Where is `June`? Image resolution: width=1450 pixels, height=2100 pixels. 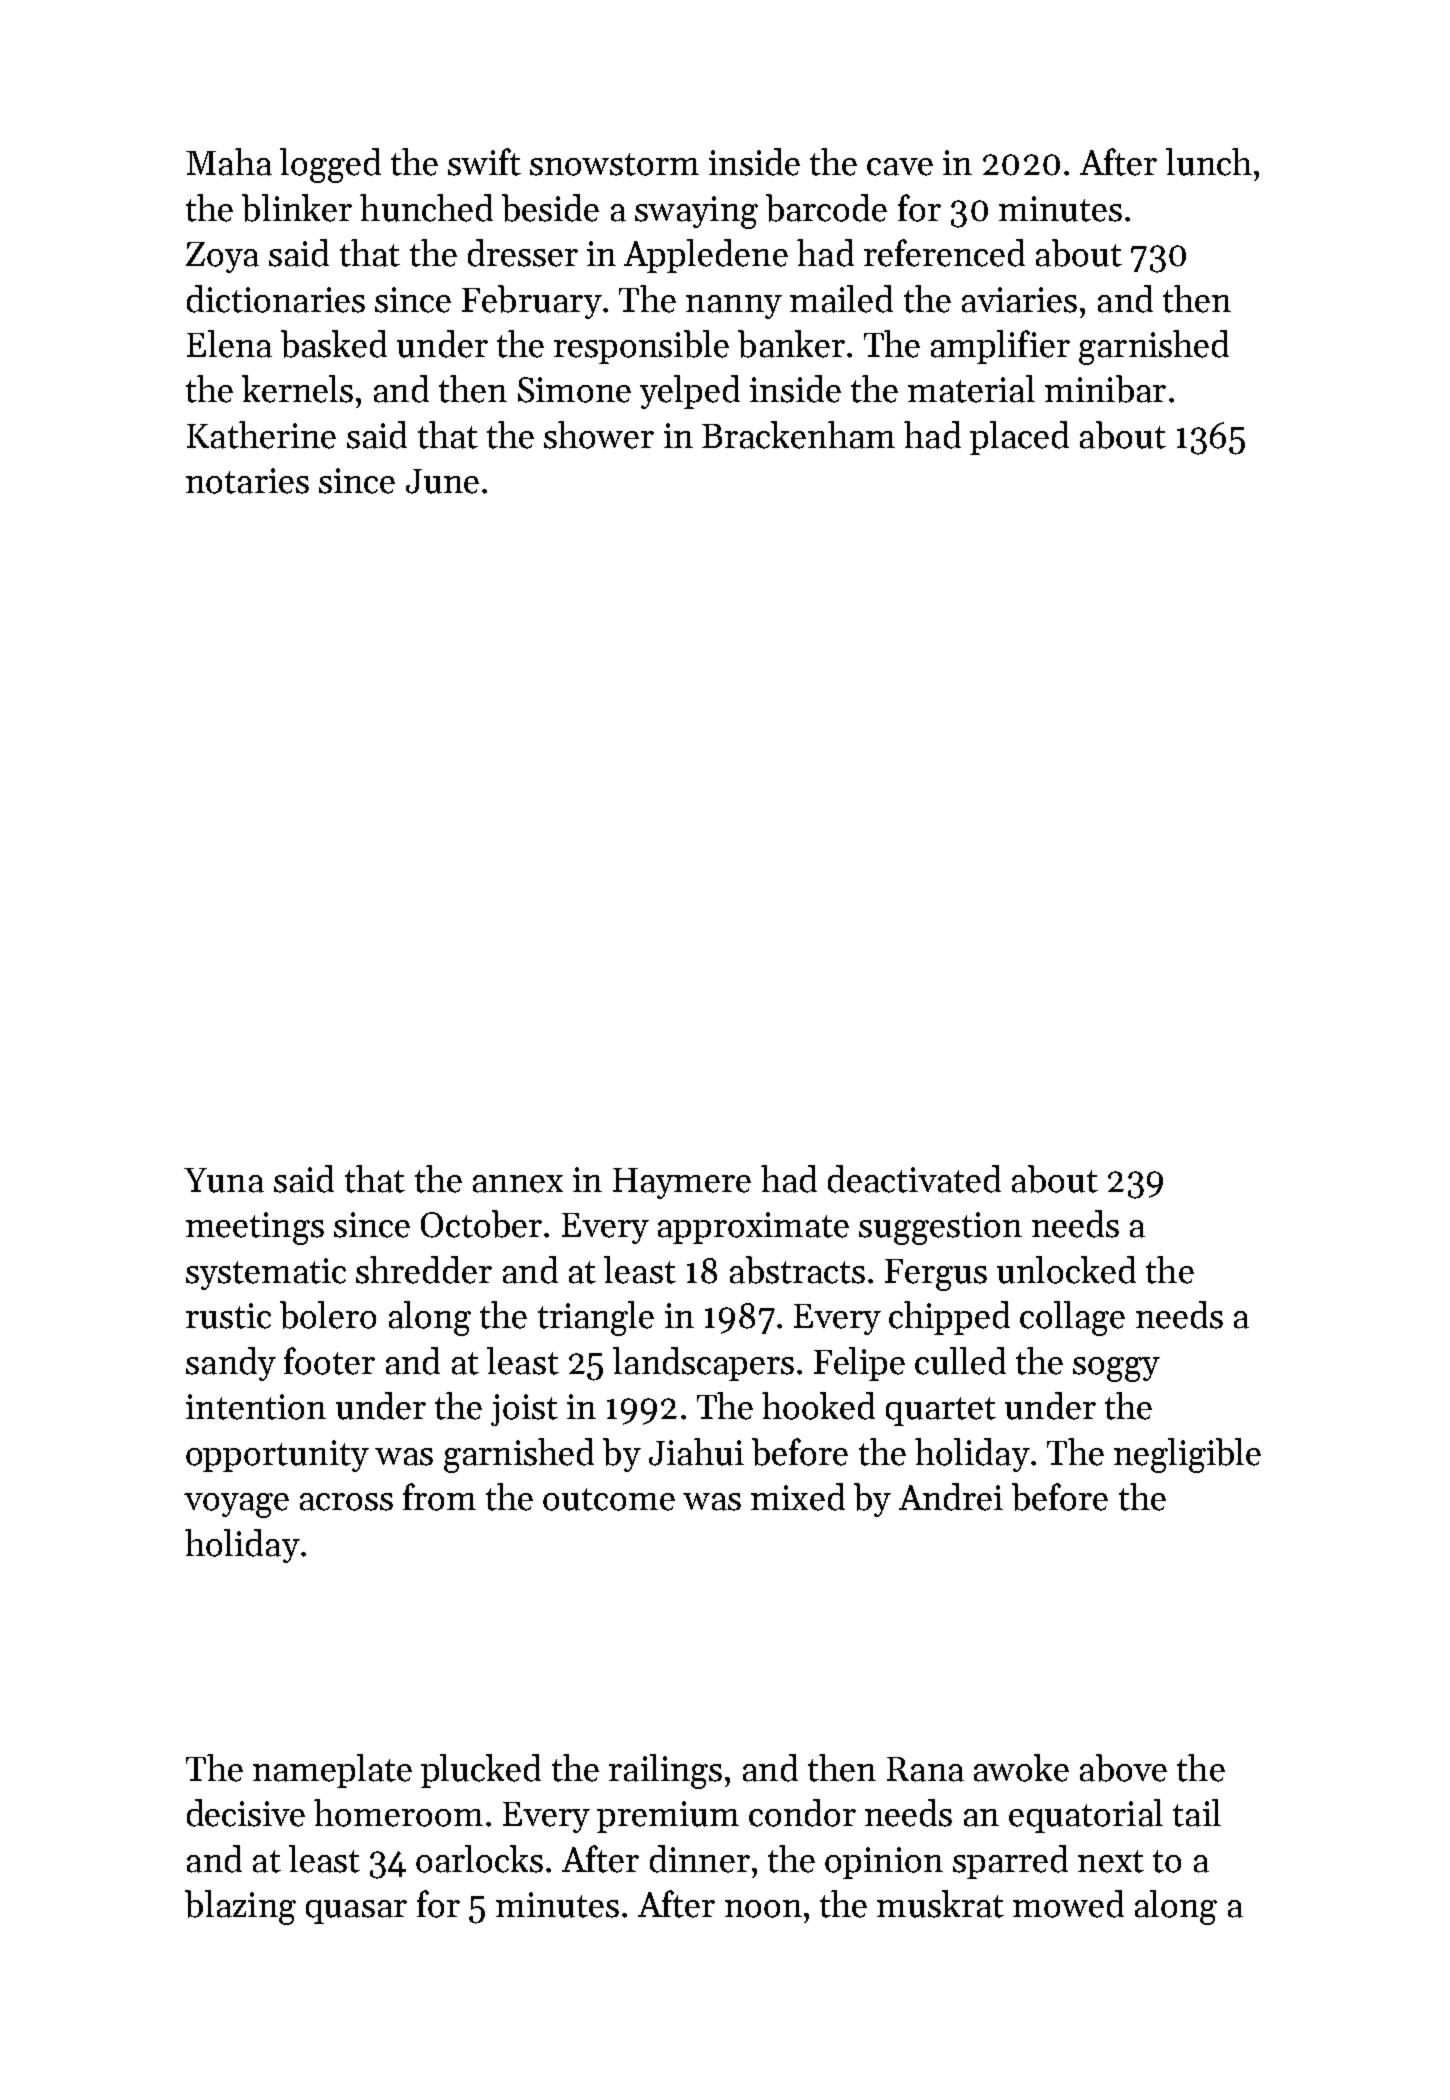
June is located at coordinates (442, 481).
